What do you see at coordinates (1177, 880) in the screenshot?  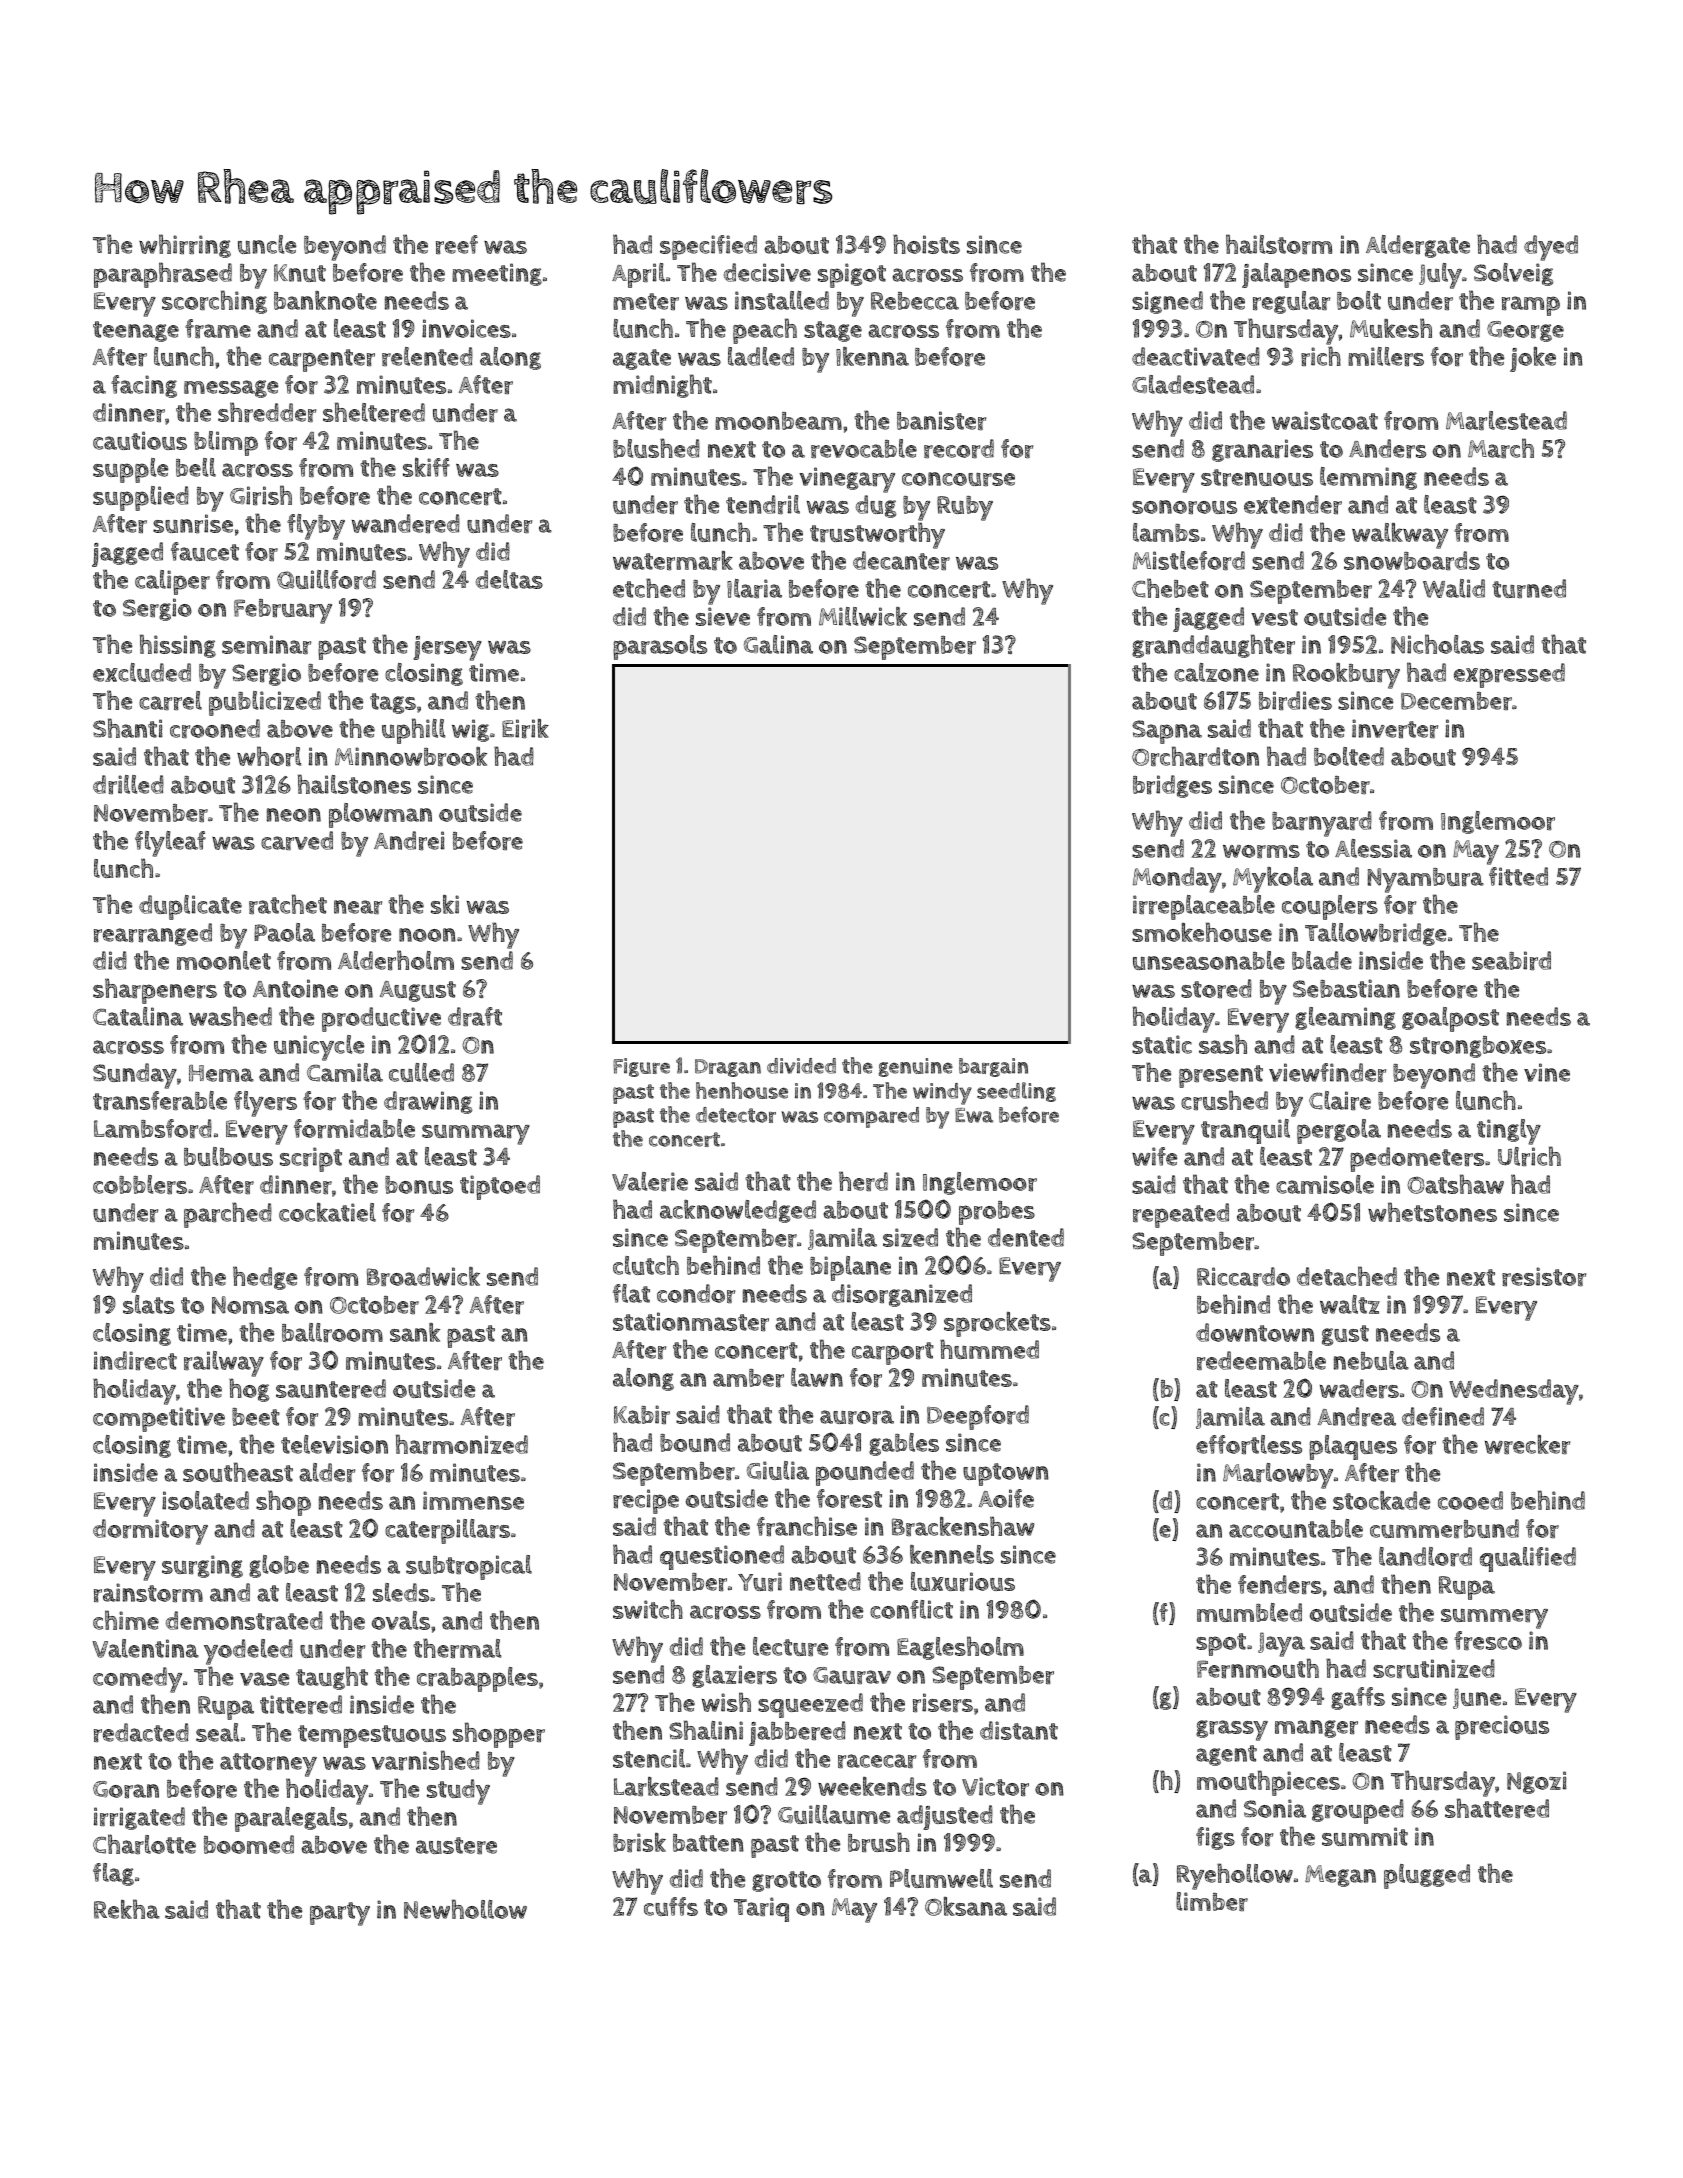 I see `Monday` at bounding box center [1177, 880].
